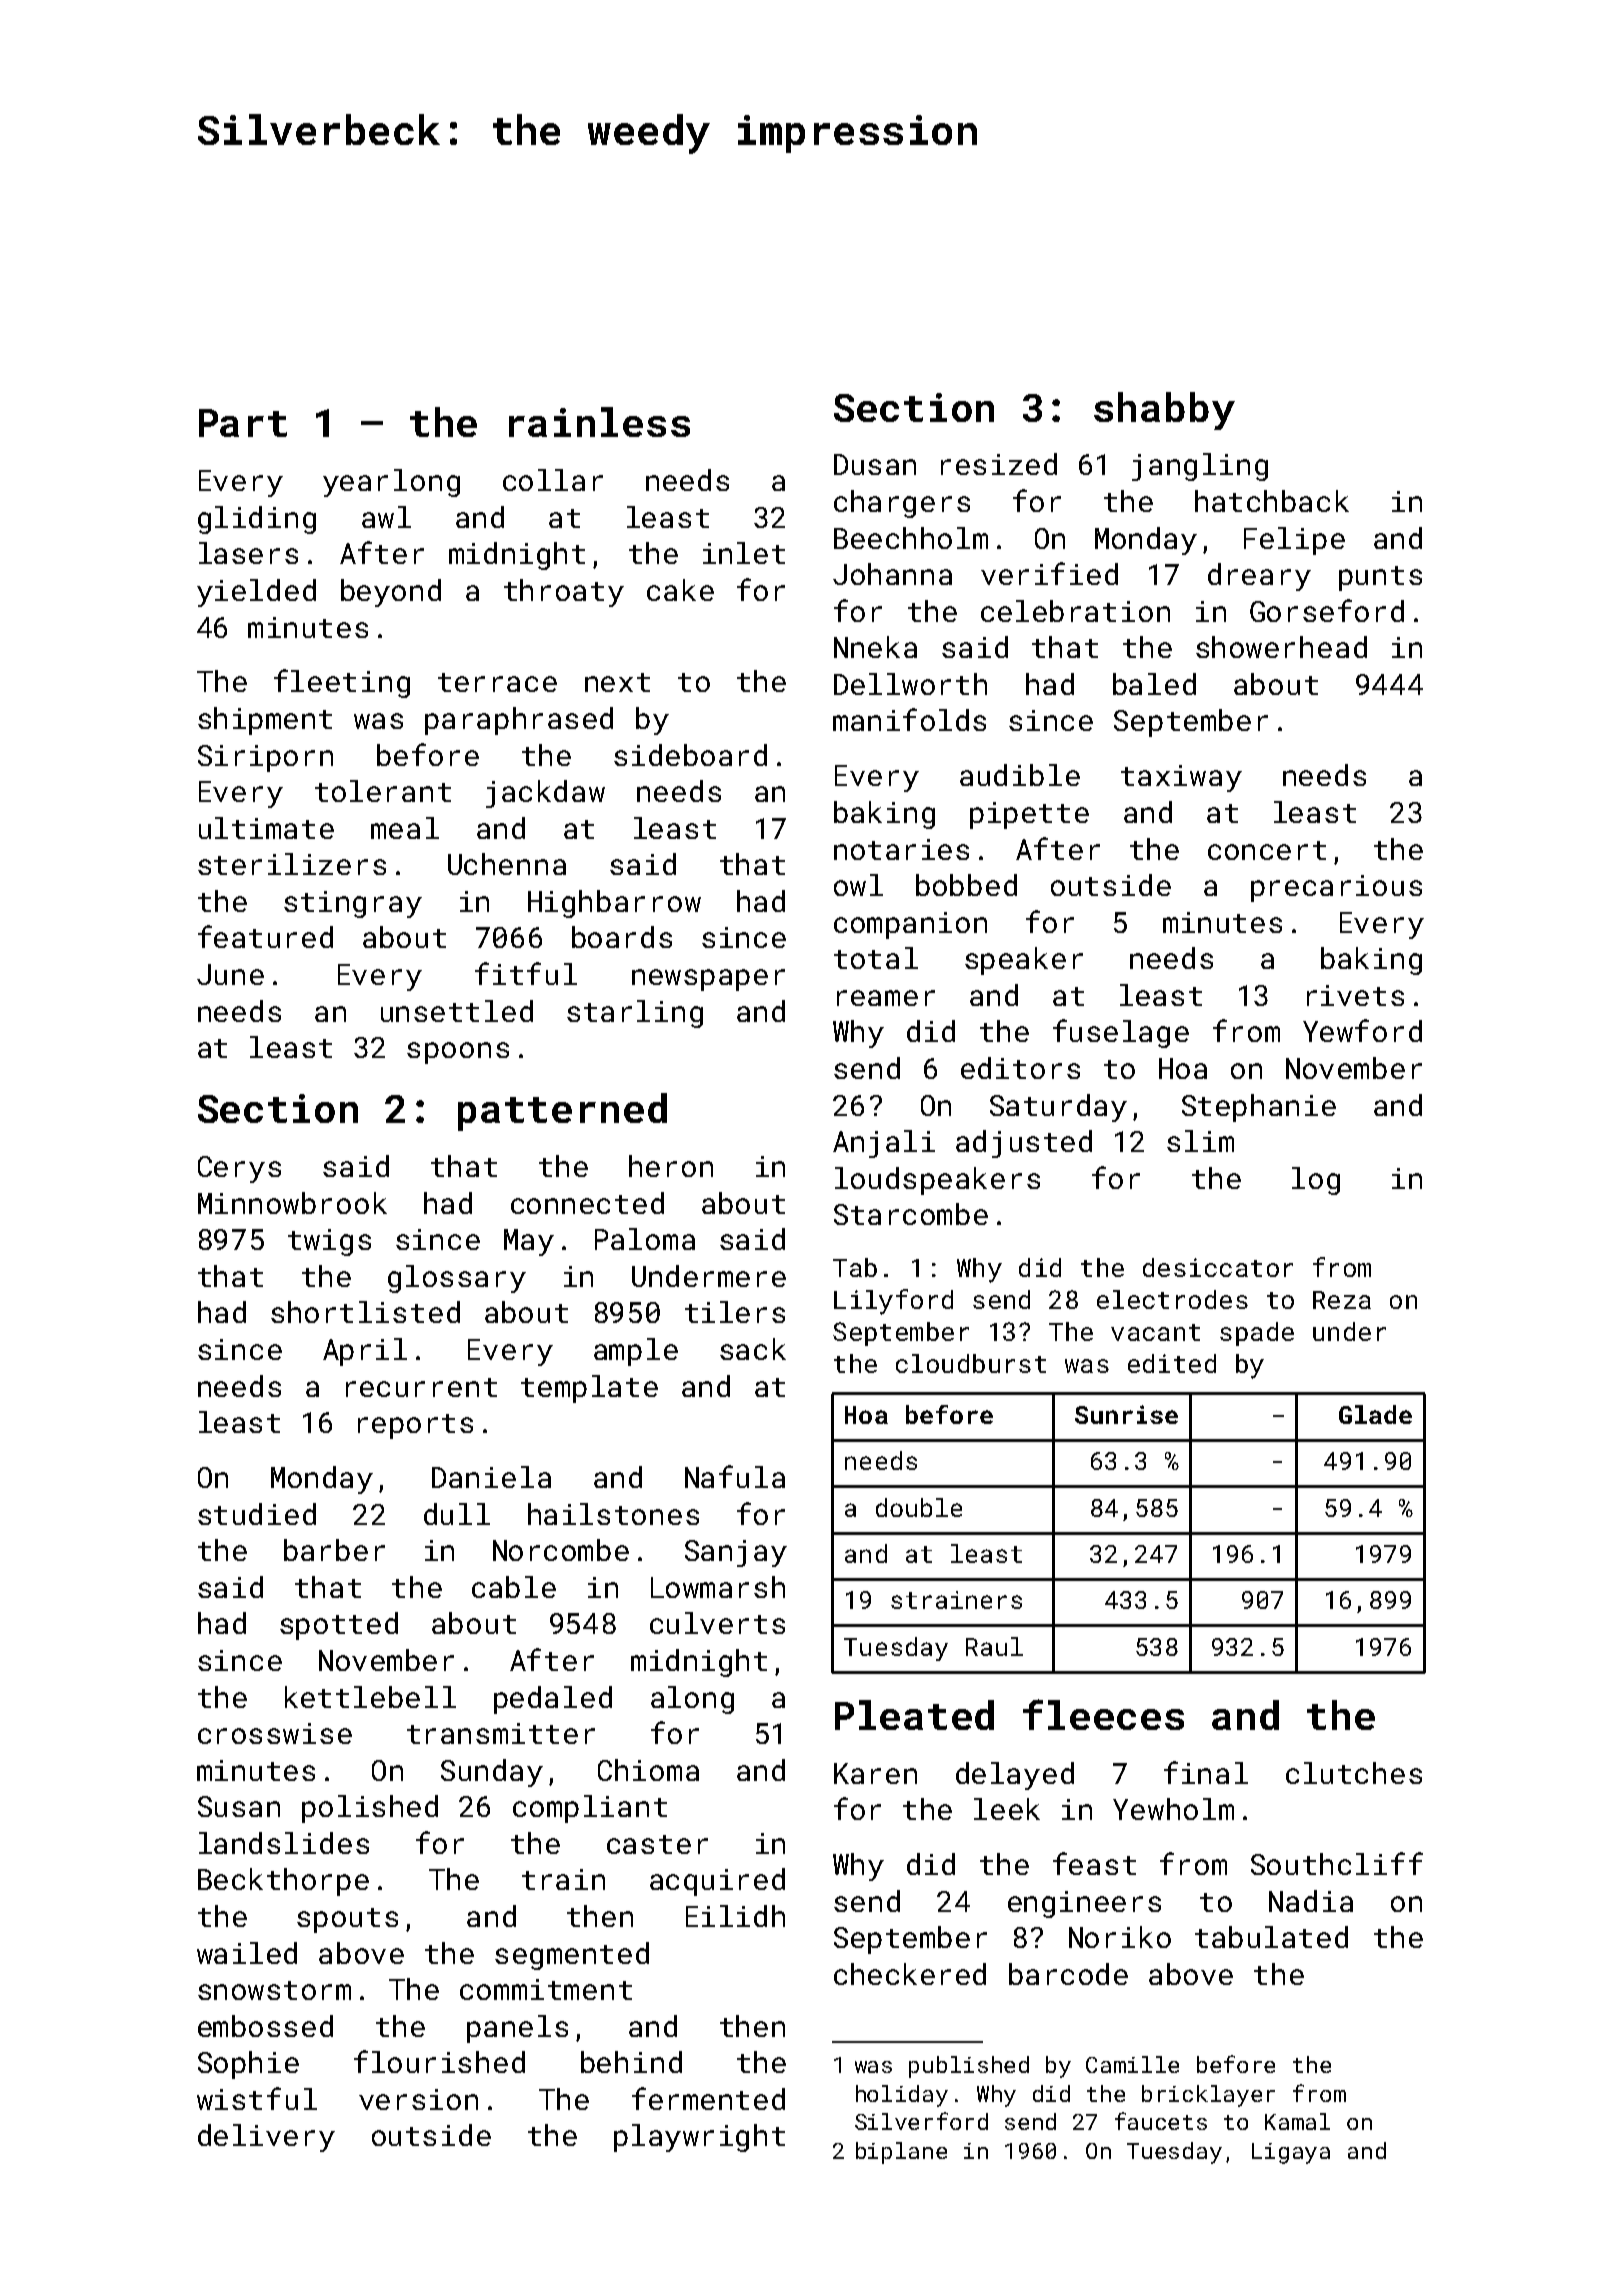 The width and height of the screenshot is (1620, 2292). I want to click on glossary, so click(457, 1279).
